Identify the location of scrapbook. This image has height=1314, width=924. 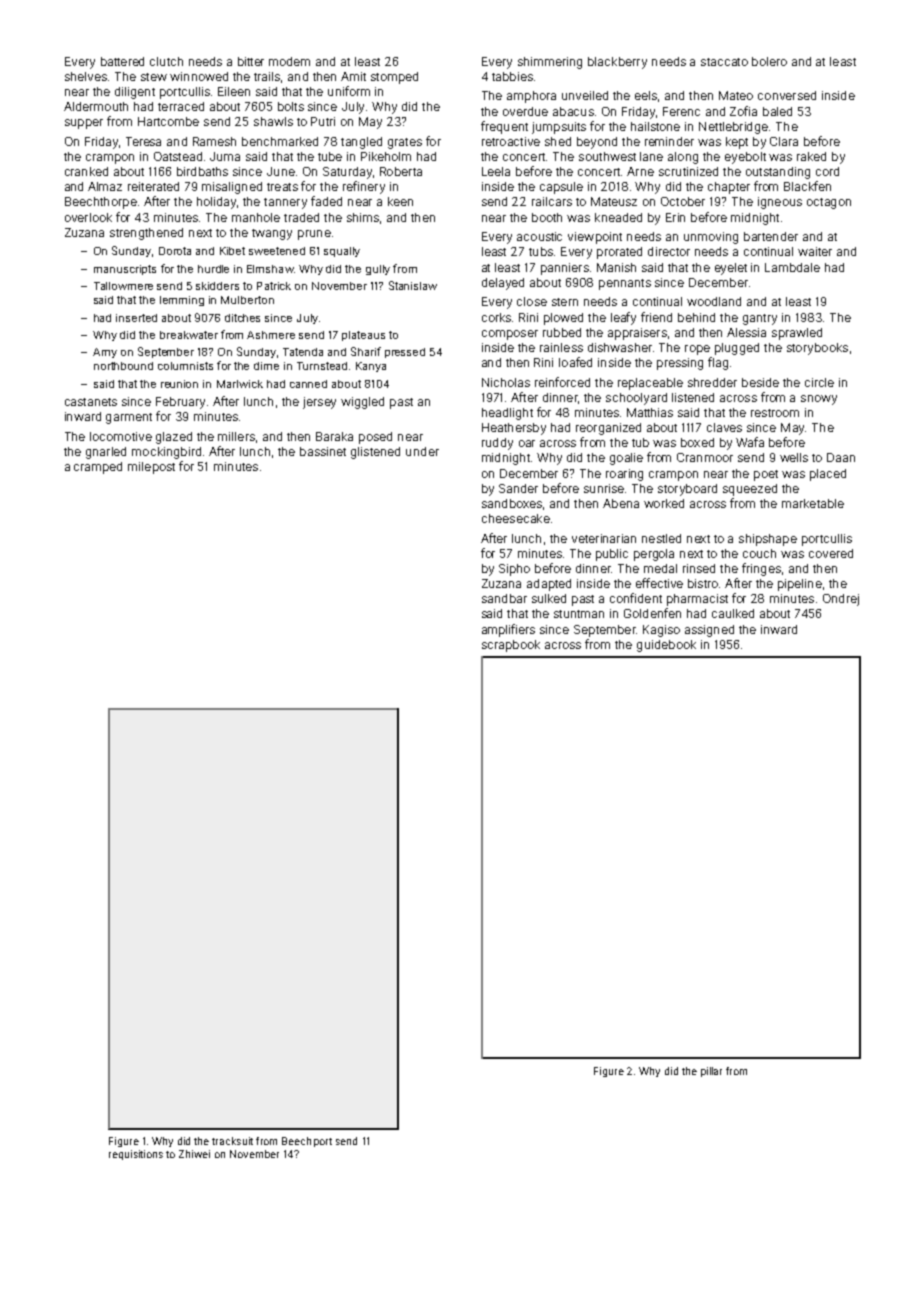
(511, 646).
